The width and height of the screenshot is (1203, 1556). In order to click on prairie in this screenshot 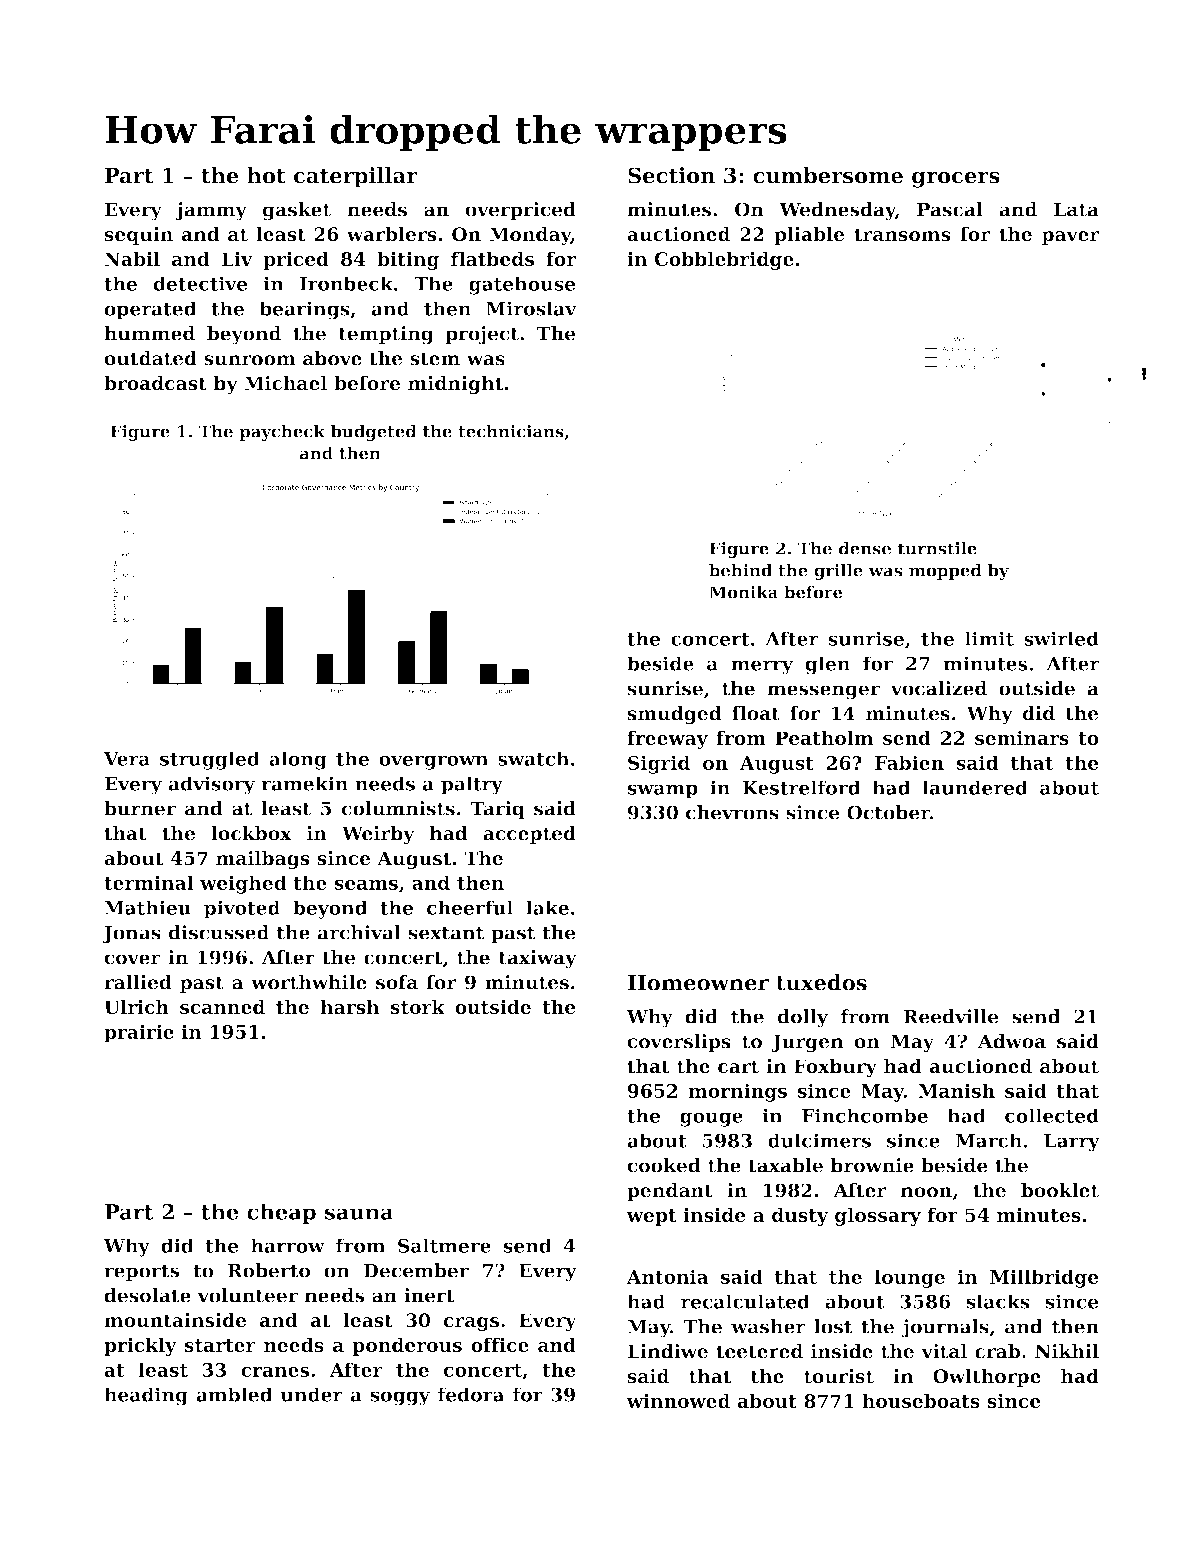, I will do `click(139, 1033)`.
